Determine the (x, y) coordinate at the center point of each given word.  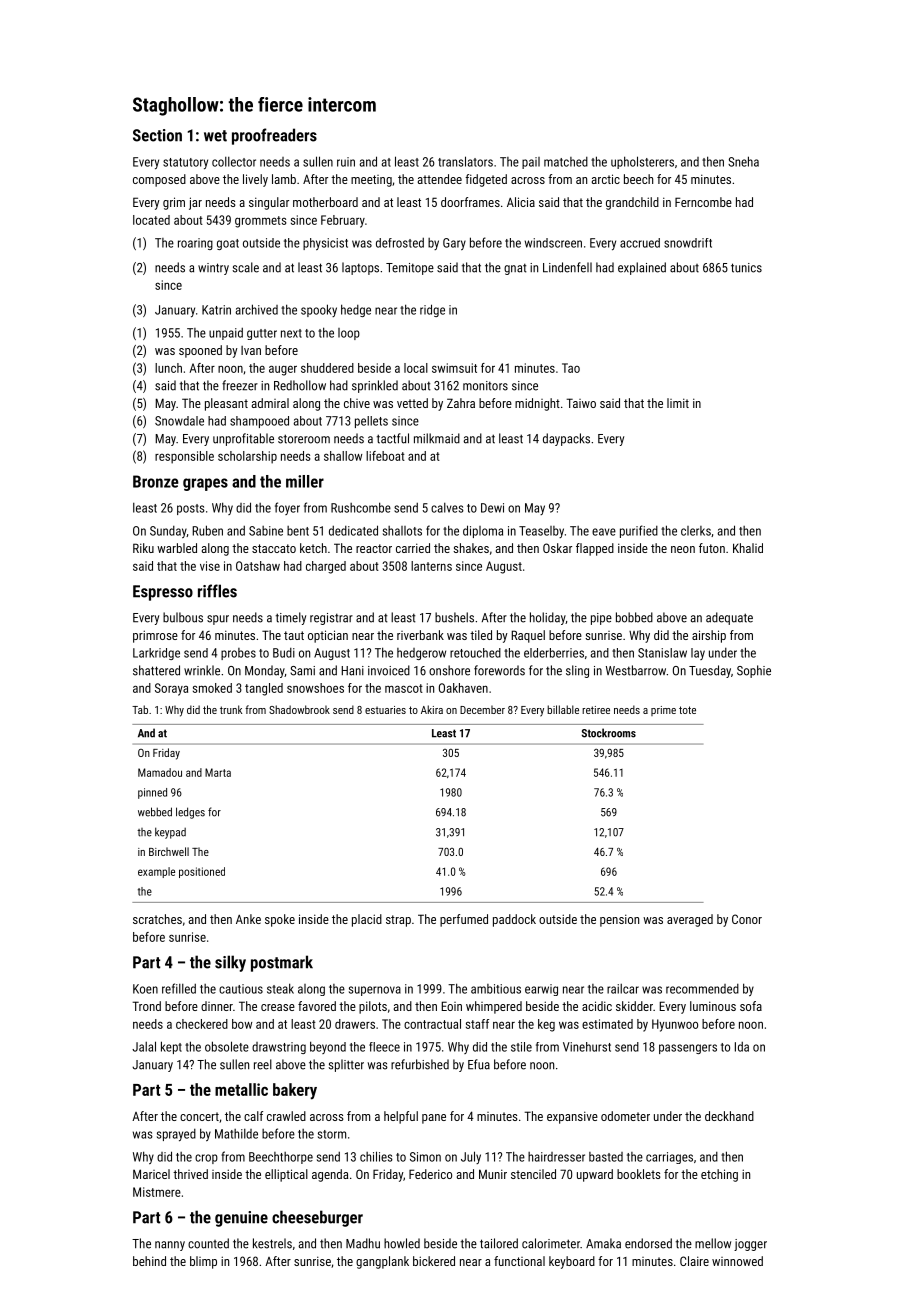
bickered (434, 1261)
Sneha (743, 161)
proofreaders (274, 136)
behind (149, 1261)
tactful (393, 438)
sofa (751, 1006)
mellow (713, 1243)
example (156, 872)
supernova (375, 991)
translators (465, 161)
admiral (270, 403)
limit (678, 403)
